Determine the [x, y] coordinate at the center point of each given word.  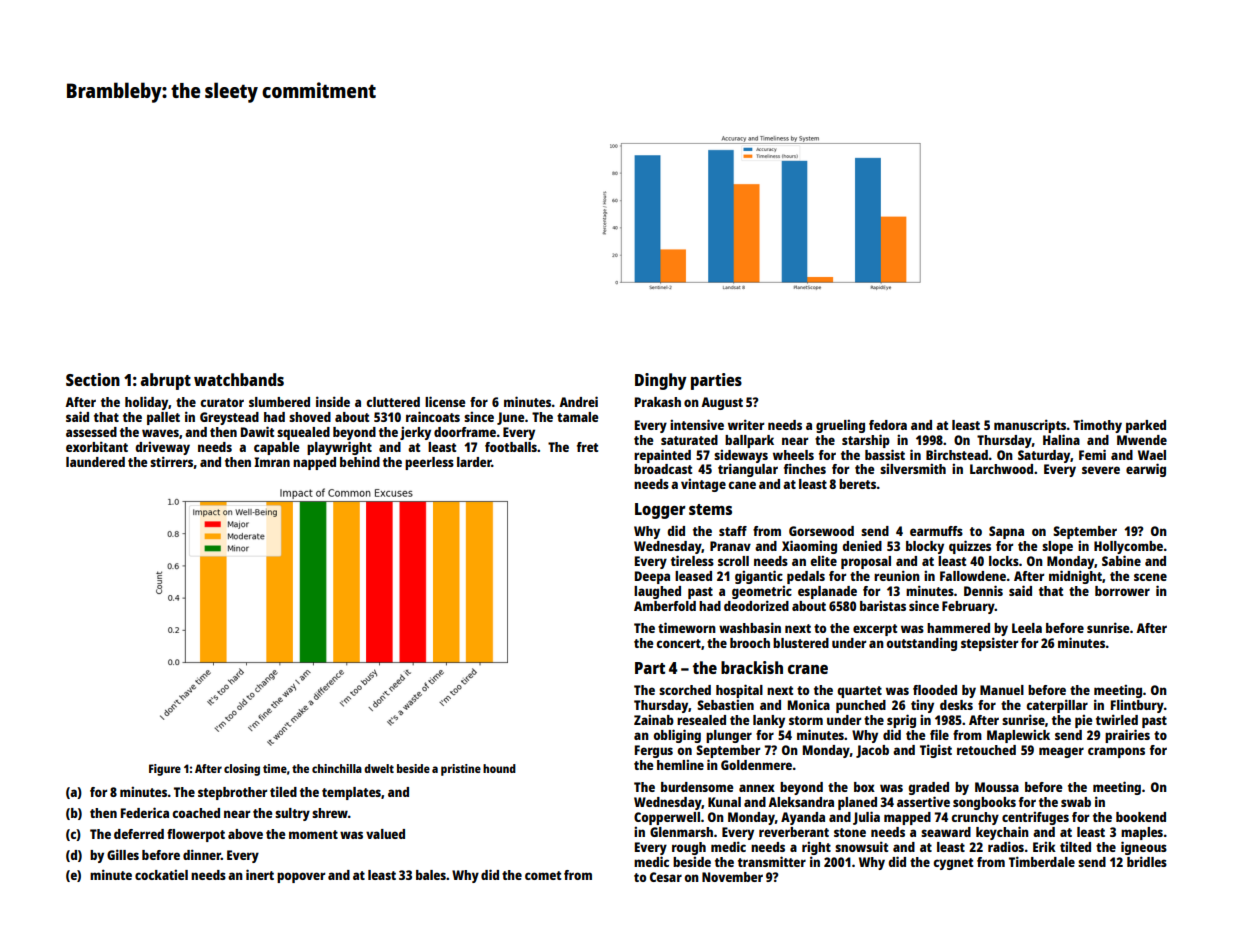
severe [1101, 470]
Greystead [229, 418]
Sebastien [725, 704]
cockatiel [161, 874]
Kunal [724, 802]
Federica [145, 812]
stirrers [171, 461]
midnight [1075, 577]
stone [850, 832]
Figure [165, 770]
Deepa [652, 577]
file [939, 734]
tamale [577, 417]
